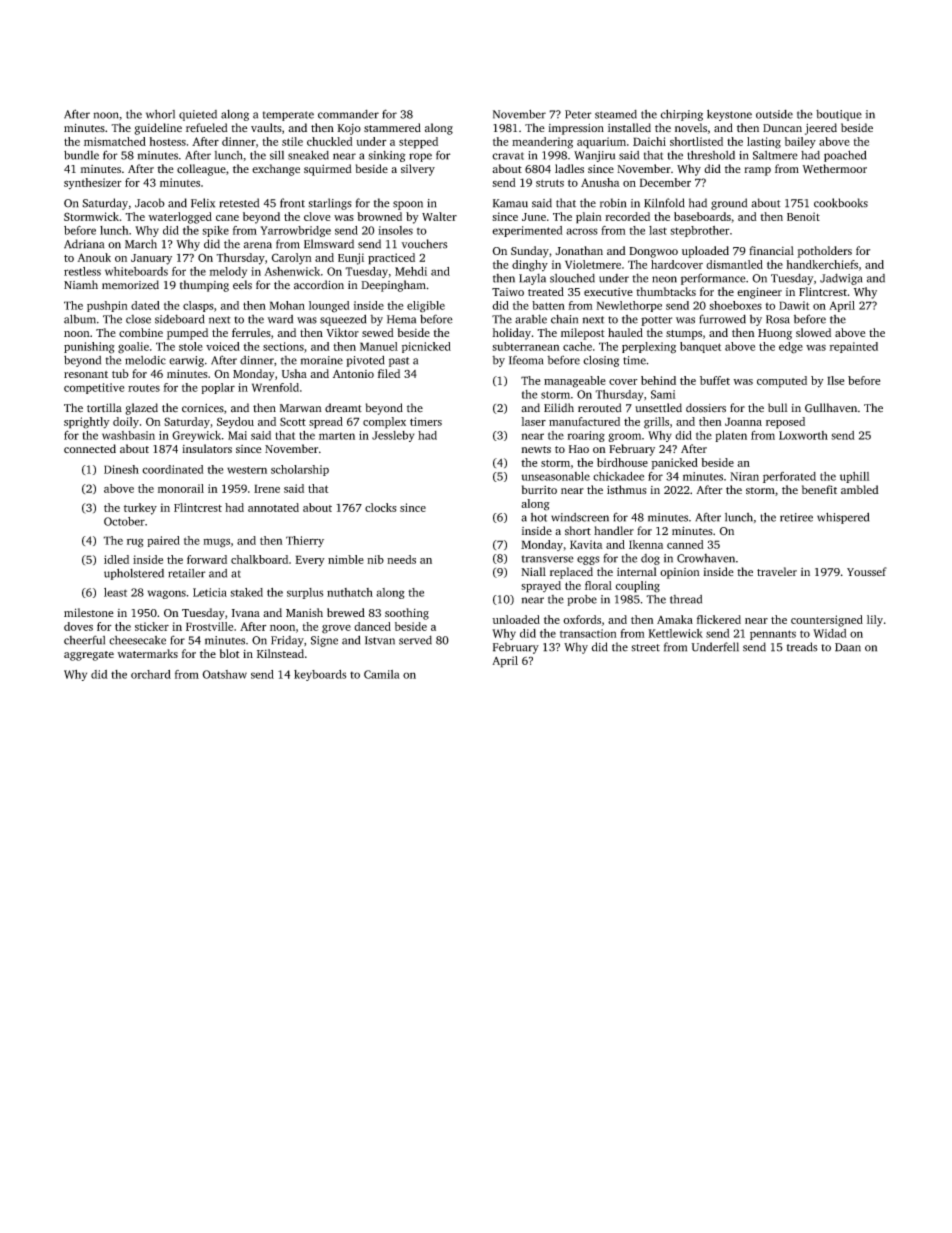  What do you see at coordinates (351, 259) in the screenshot?
I see `Eunji` at bounding box center [351, 259].
